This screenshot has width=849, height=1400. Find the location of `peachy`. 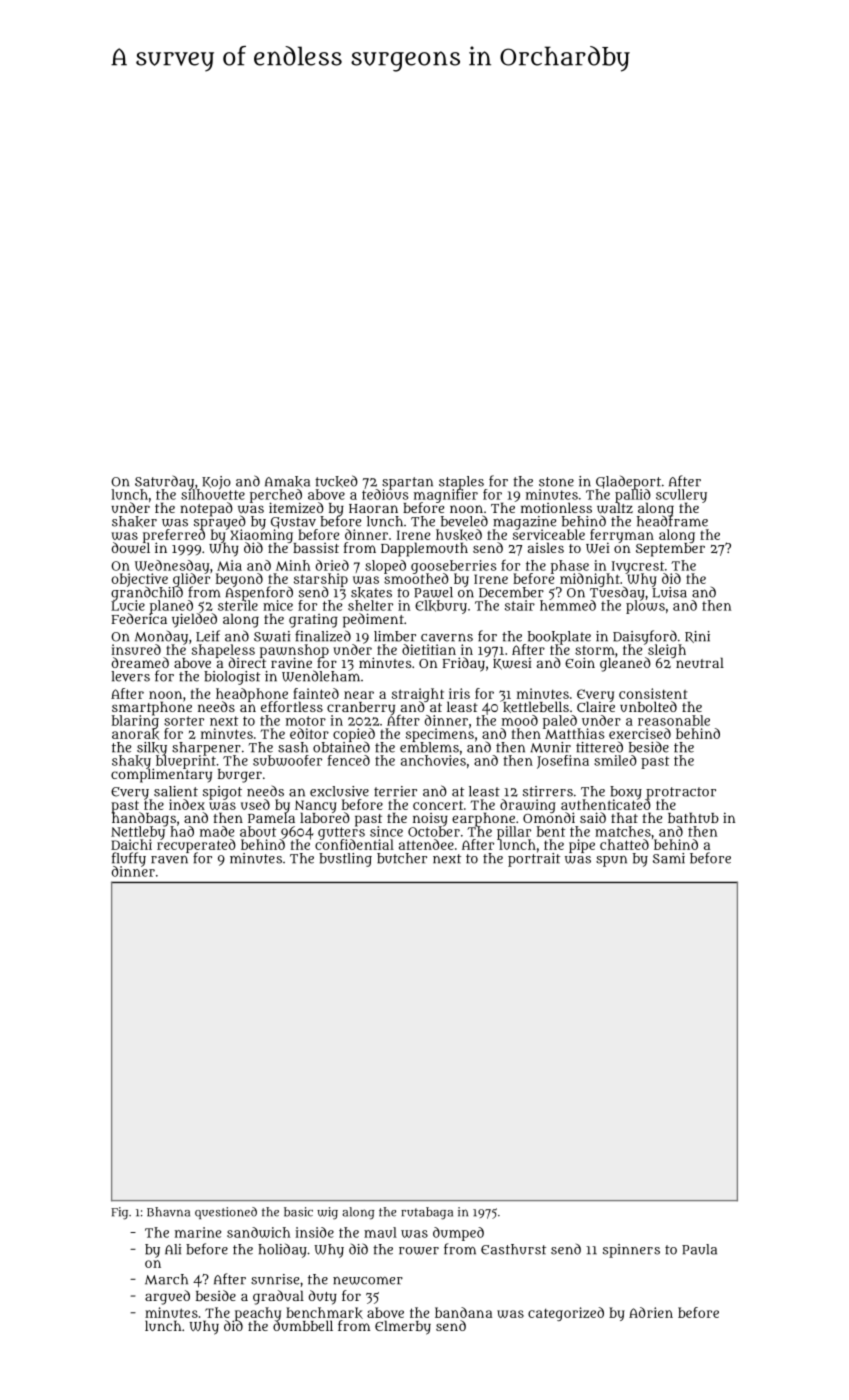

peachy is located at coordinates (257, 1314).
